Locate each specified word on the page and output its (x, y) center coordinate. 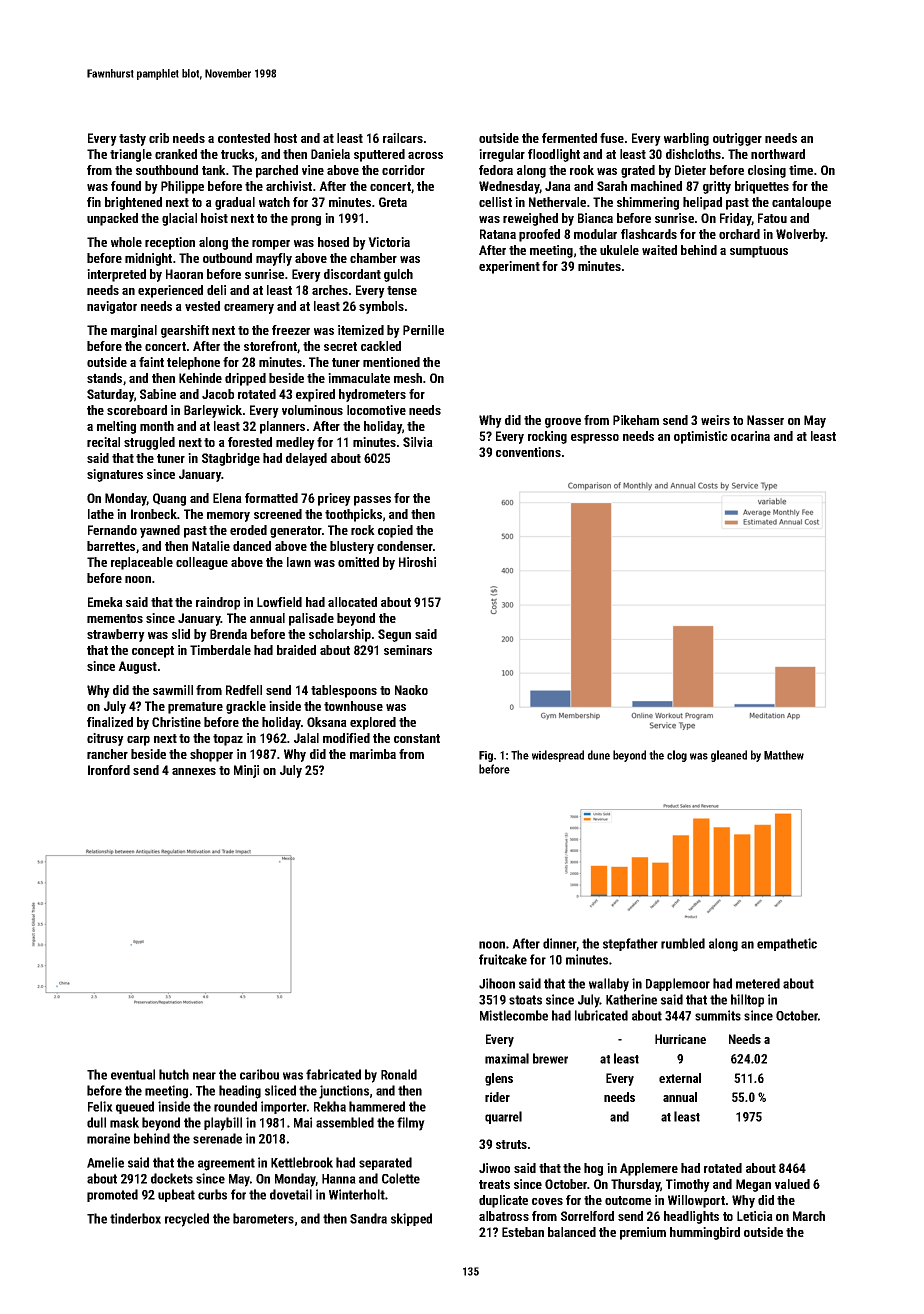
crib (159, 138)
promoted (112, 1195)
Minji (246, 771)
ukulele (619, 250)
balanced (572, 1232)
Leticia (755, 1216)
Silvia (418, 442)
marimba (373, 754)
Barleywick (213, 411)
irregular (502, 155)
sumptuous (759, 252)
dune (599, 755)
